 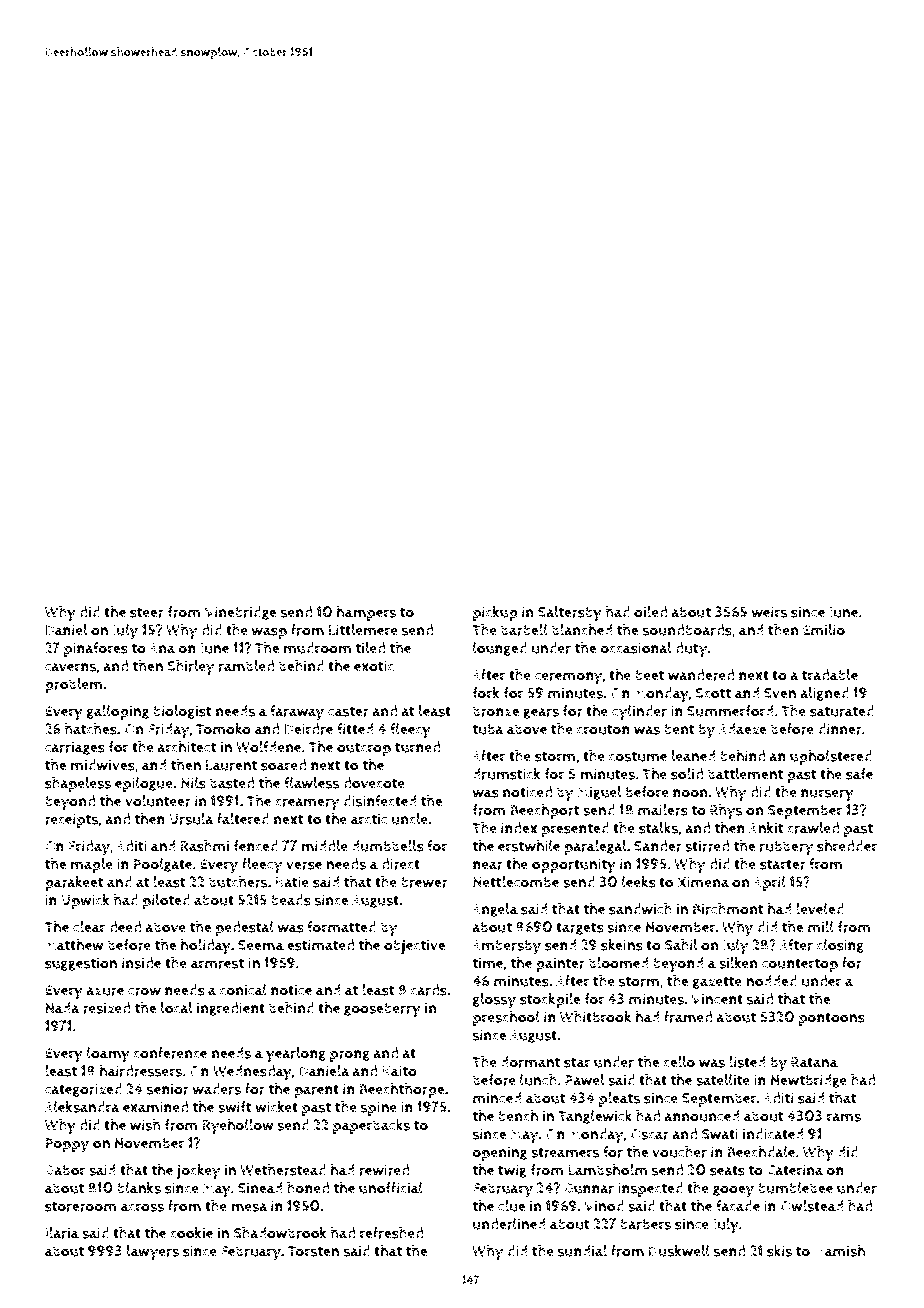 I want to click on nodded, so click(x=771, y=981).
